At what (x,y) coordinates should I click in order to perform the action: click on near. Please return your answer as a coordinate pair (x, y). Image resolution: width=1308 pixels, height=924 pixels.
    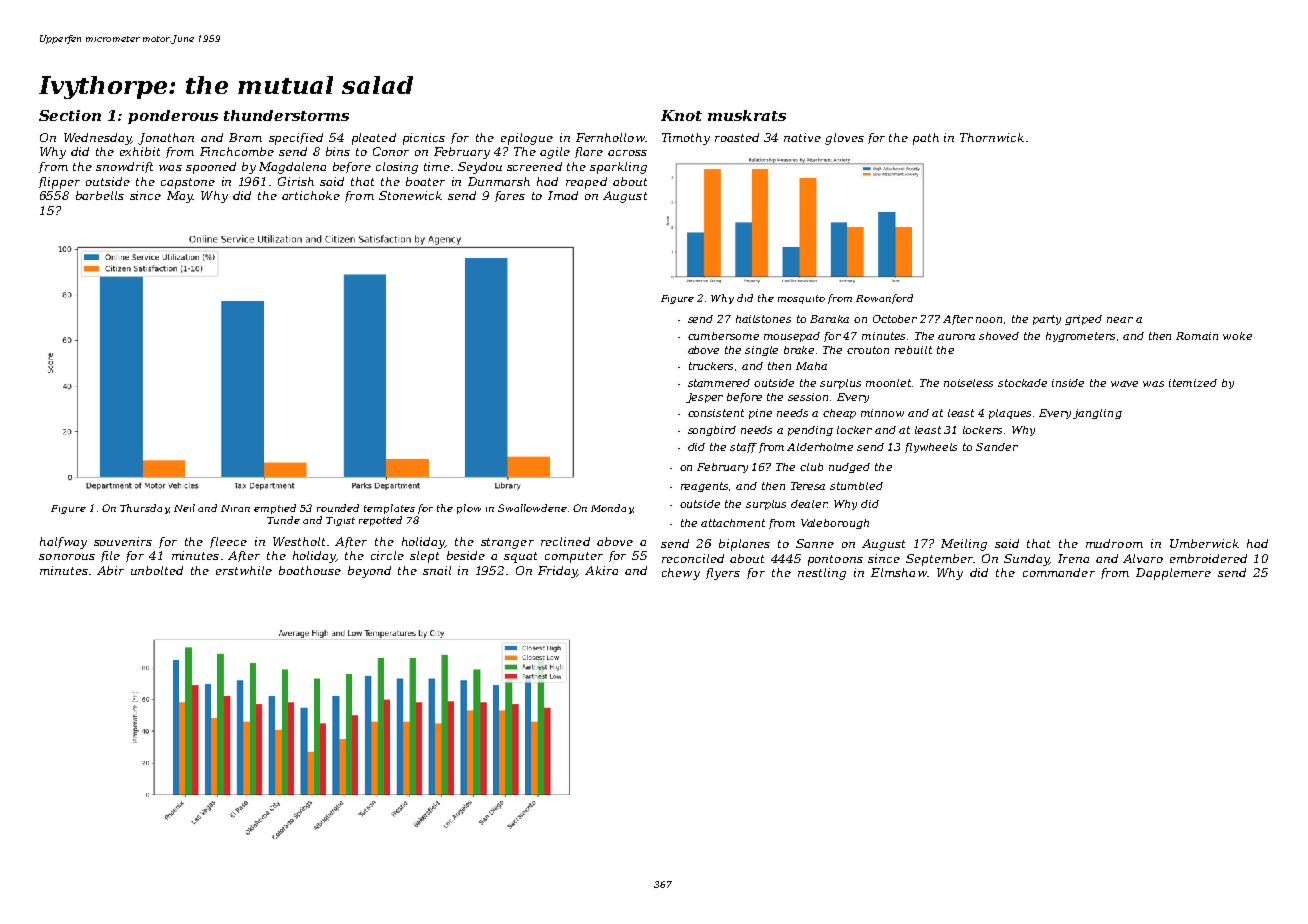
    Looking at the image, I should click on (1120, 320).
